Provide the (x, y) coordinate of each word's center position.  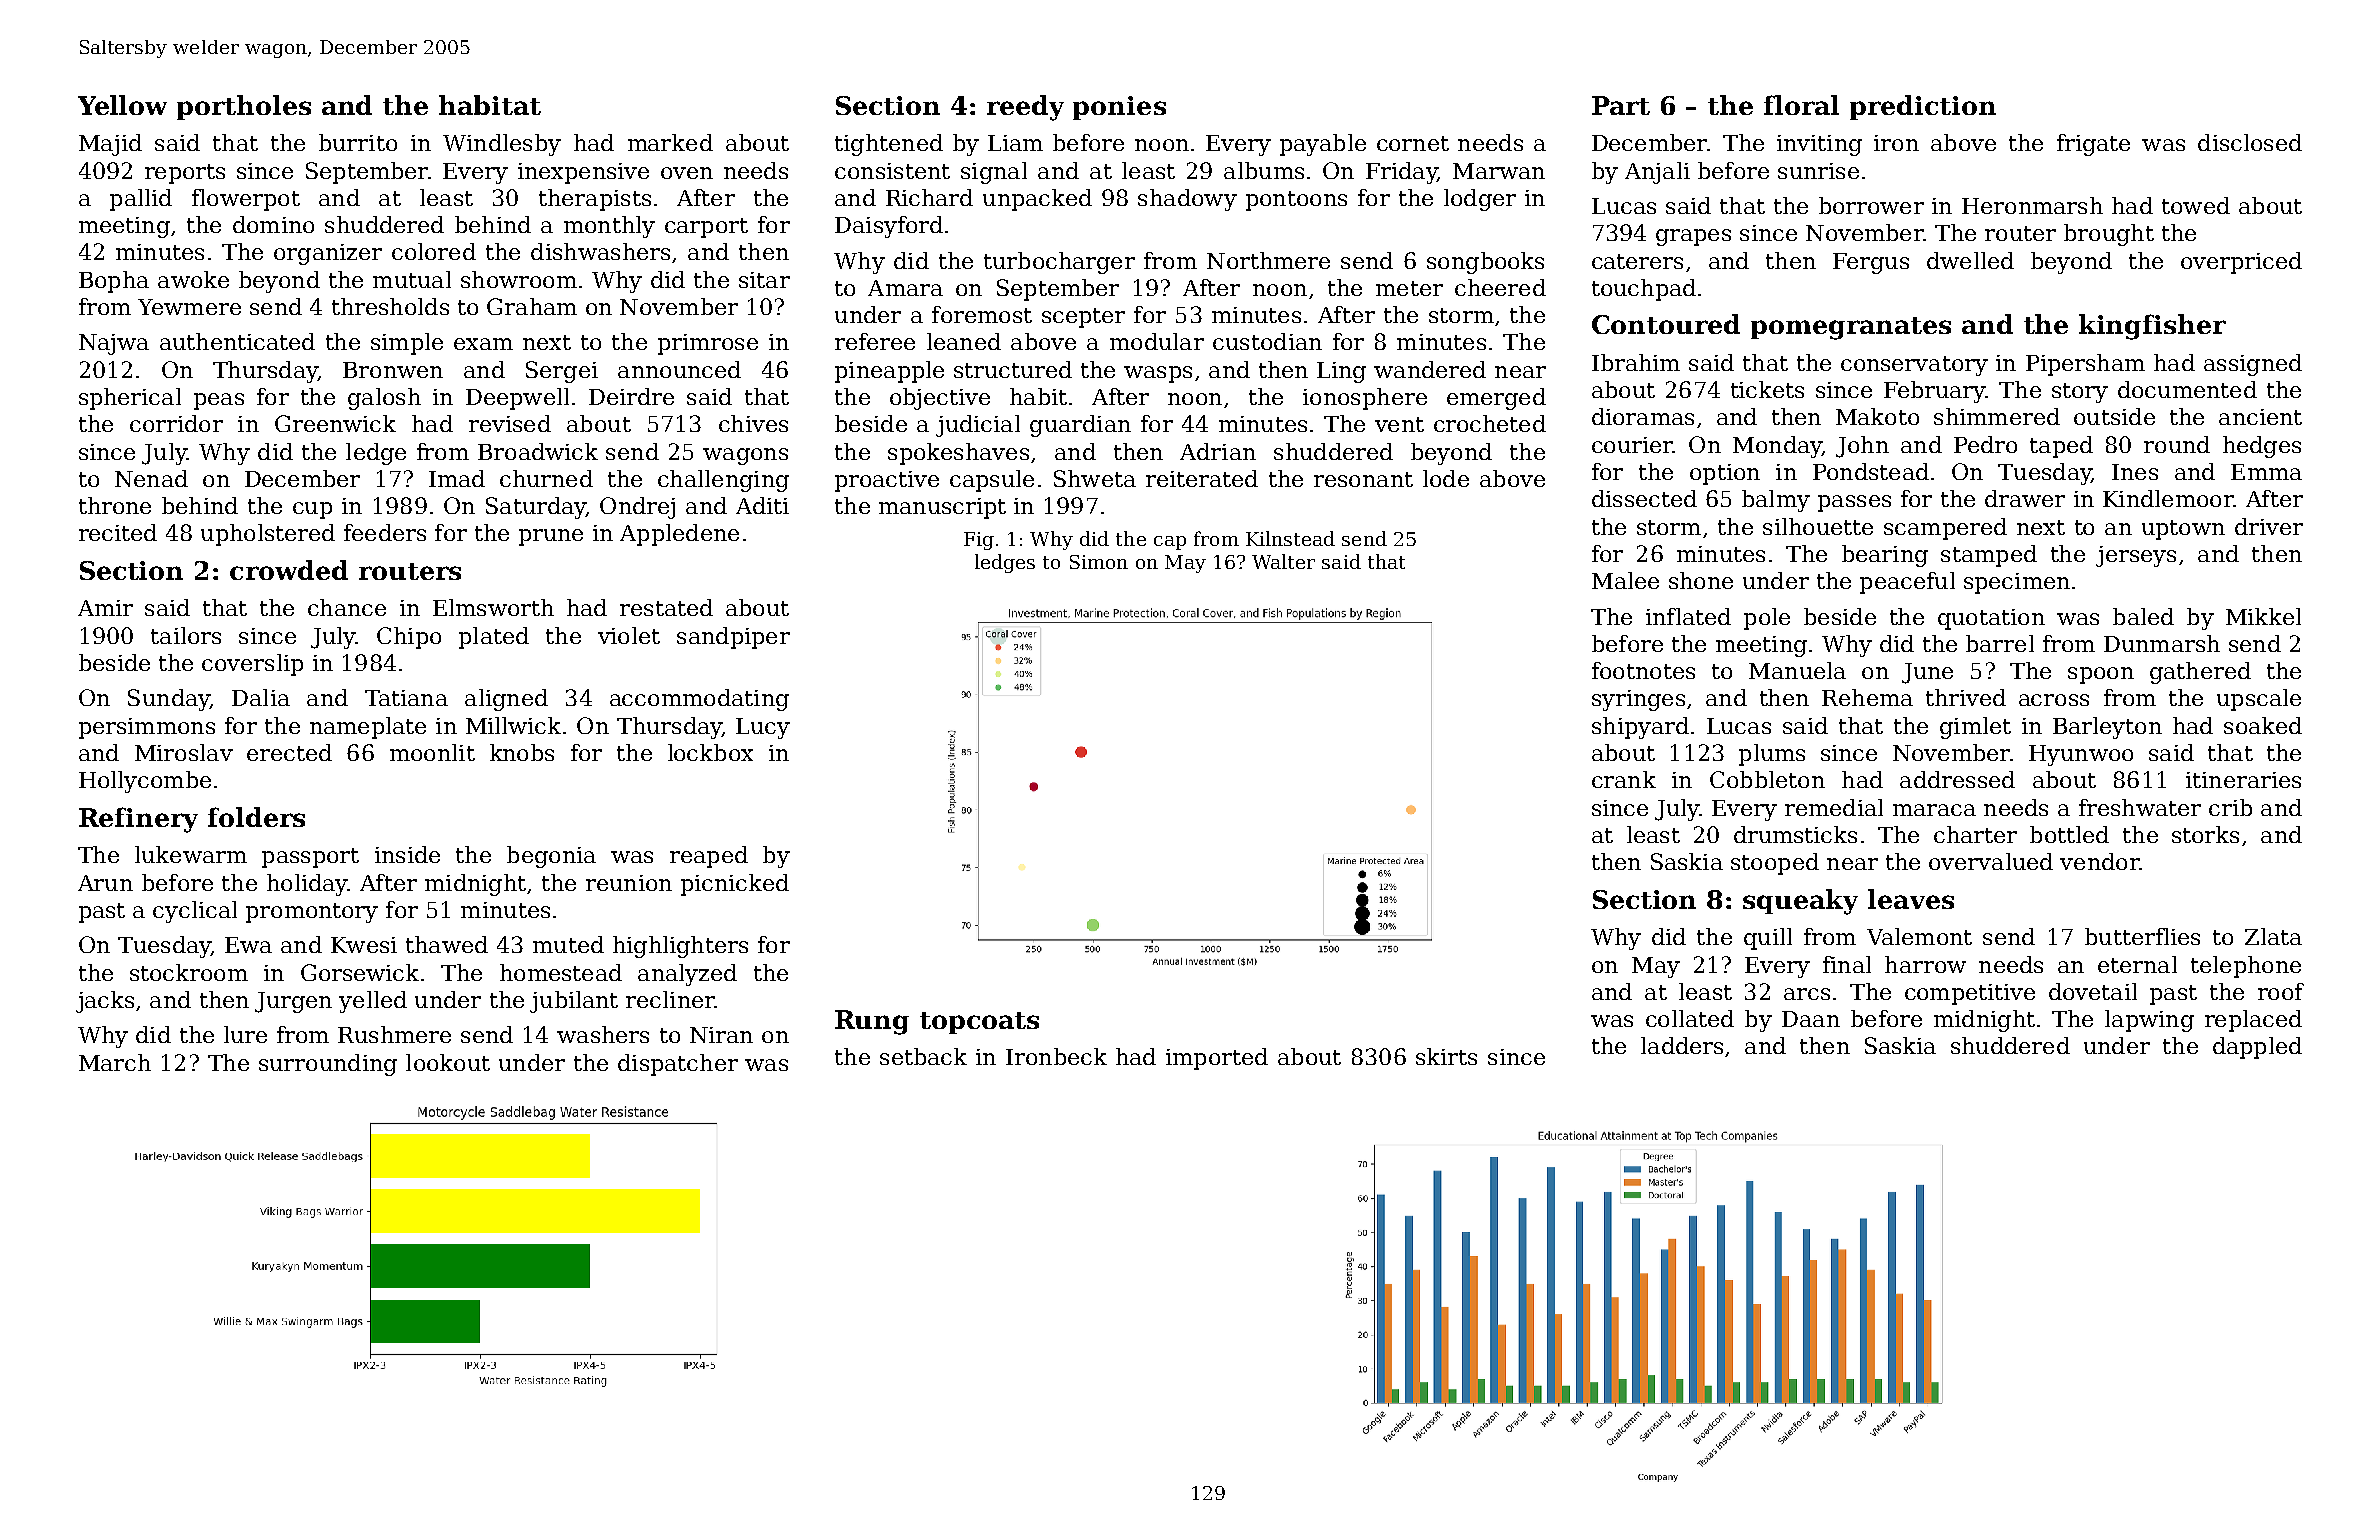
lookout (448, 1062)
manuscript (942, 508)
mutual (412, 279)
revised (510, 423)
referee (875, 341)
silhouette (1818, 526)
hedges (2262, 447)
